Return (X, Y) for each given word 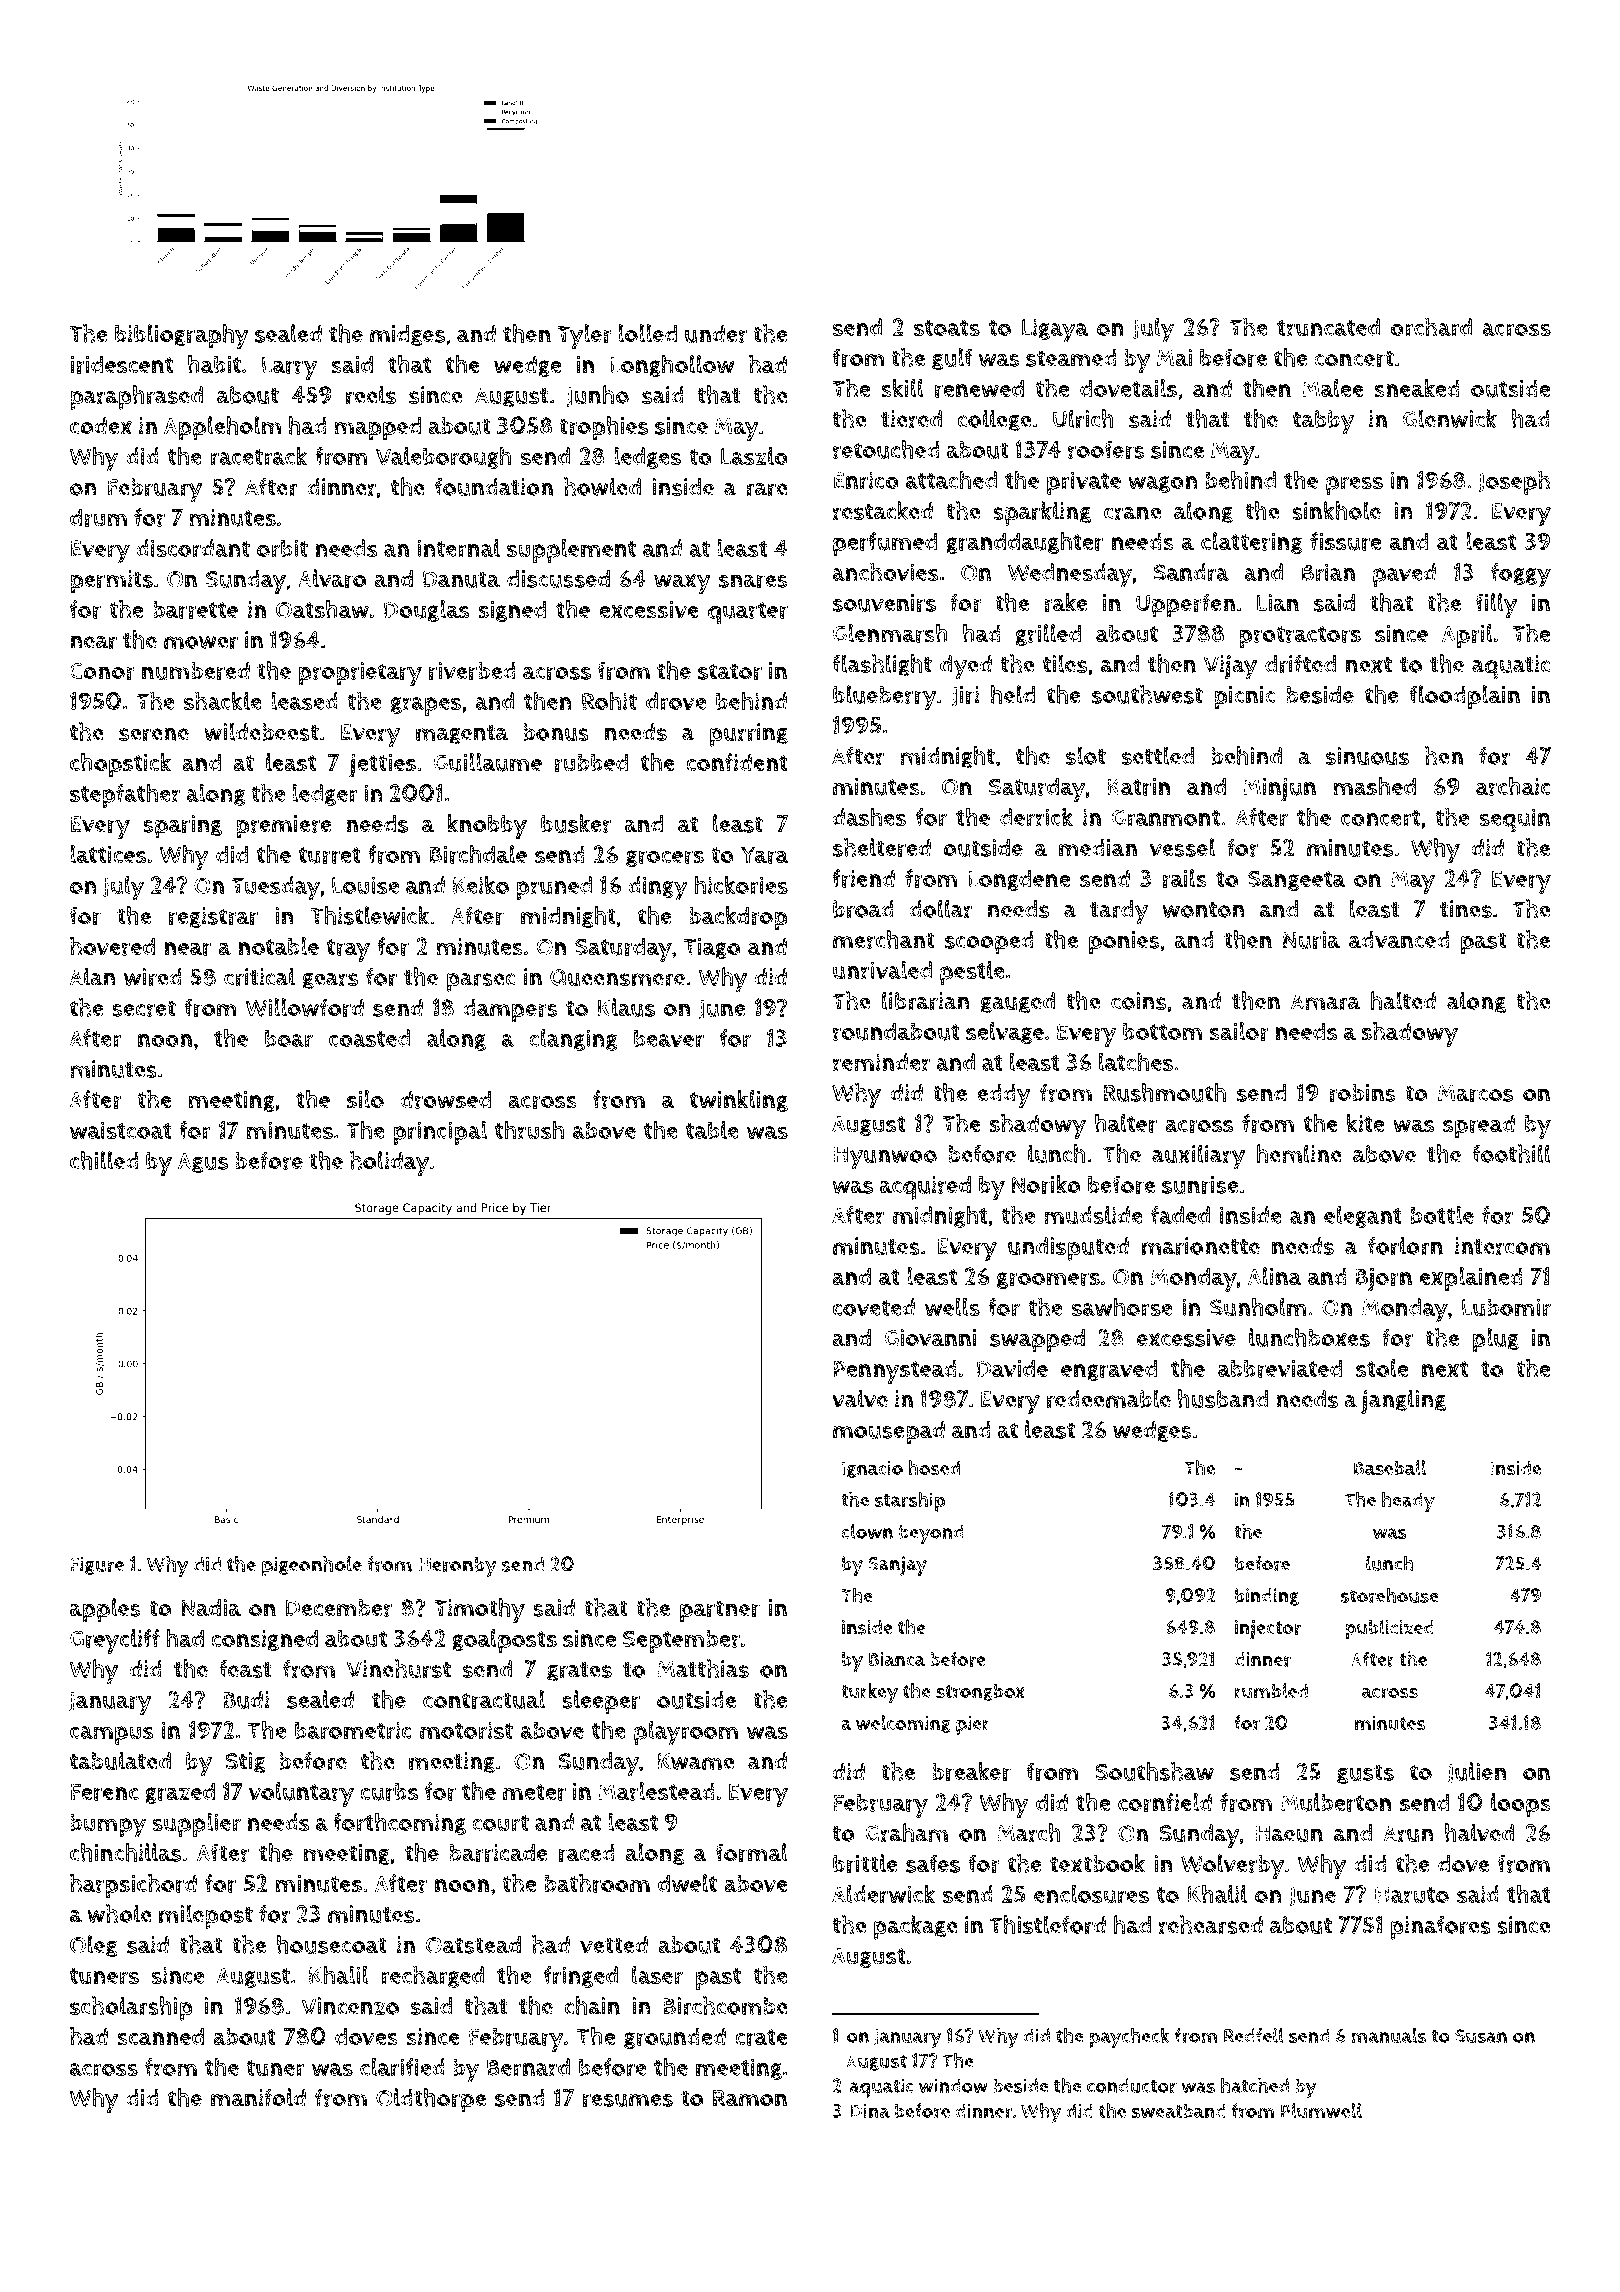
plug (1496, 1340)
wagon (1162, 484)
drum (98, 517)
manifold (258, 2097)
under (716, 334)
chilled (104, 1160)
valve (860, 1398)
